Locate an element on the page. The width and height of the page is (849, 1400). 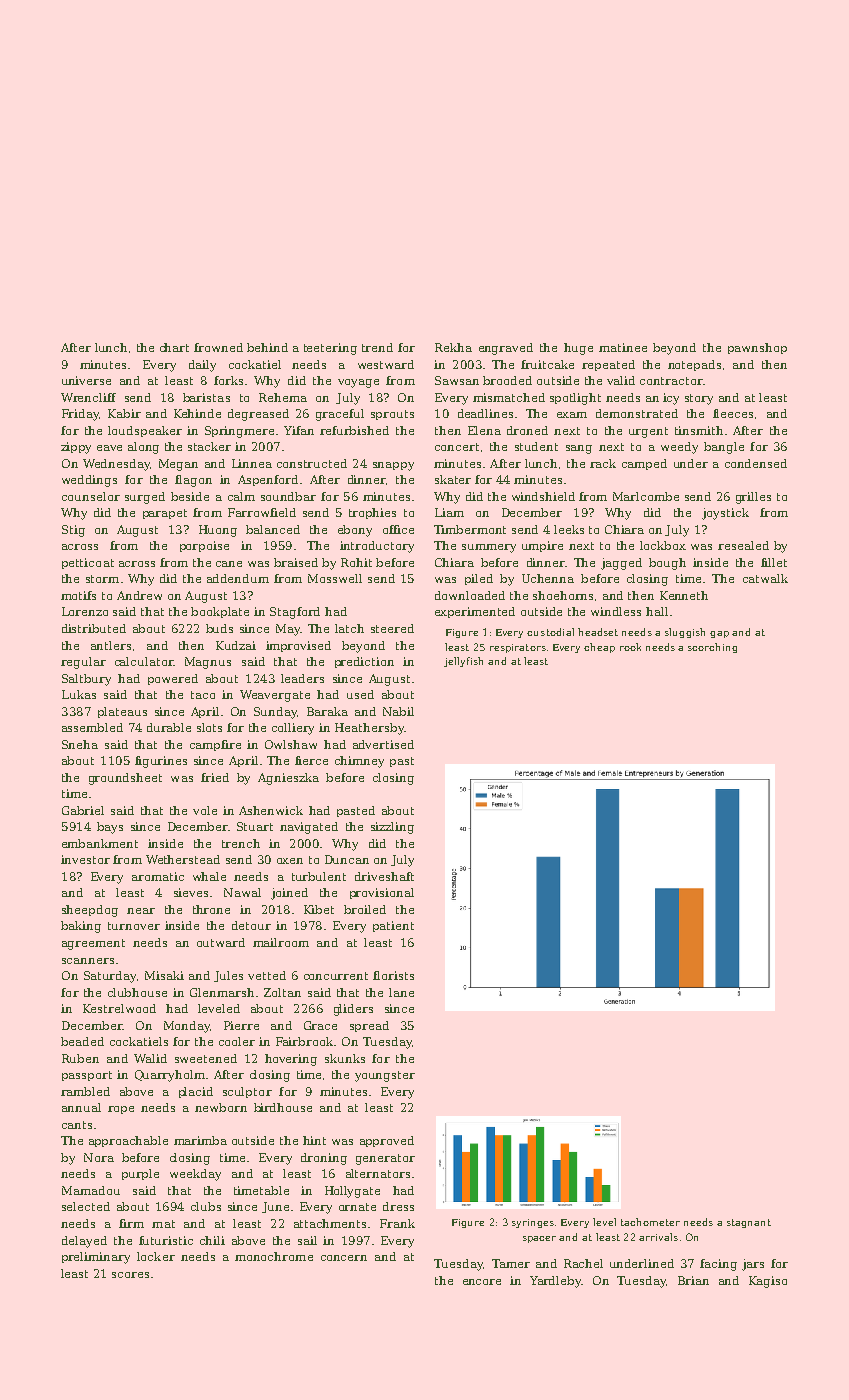
scorching is located at coordinates (712, 648).
